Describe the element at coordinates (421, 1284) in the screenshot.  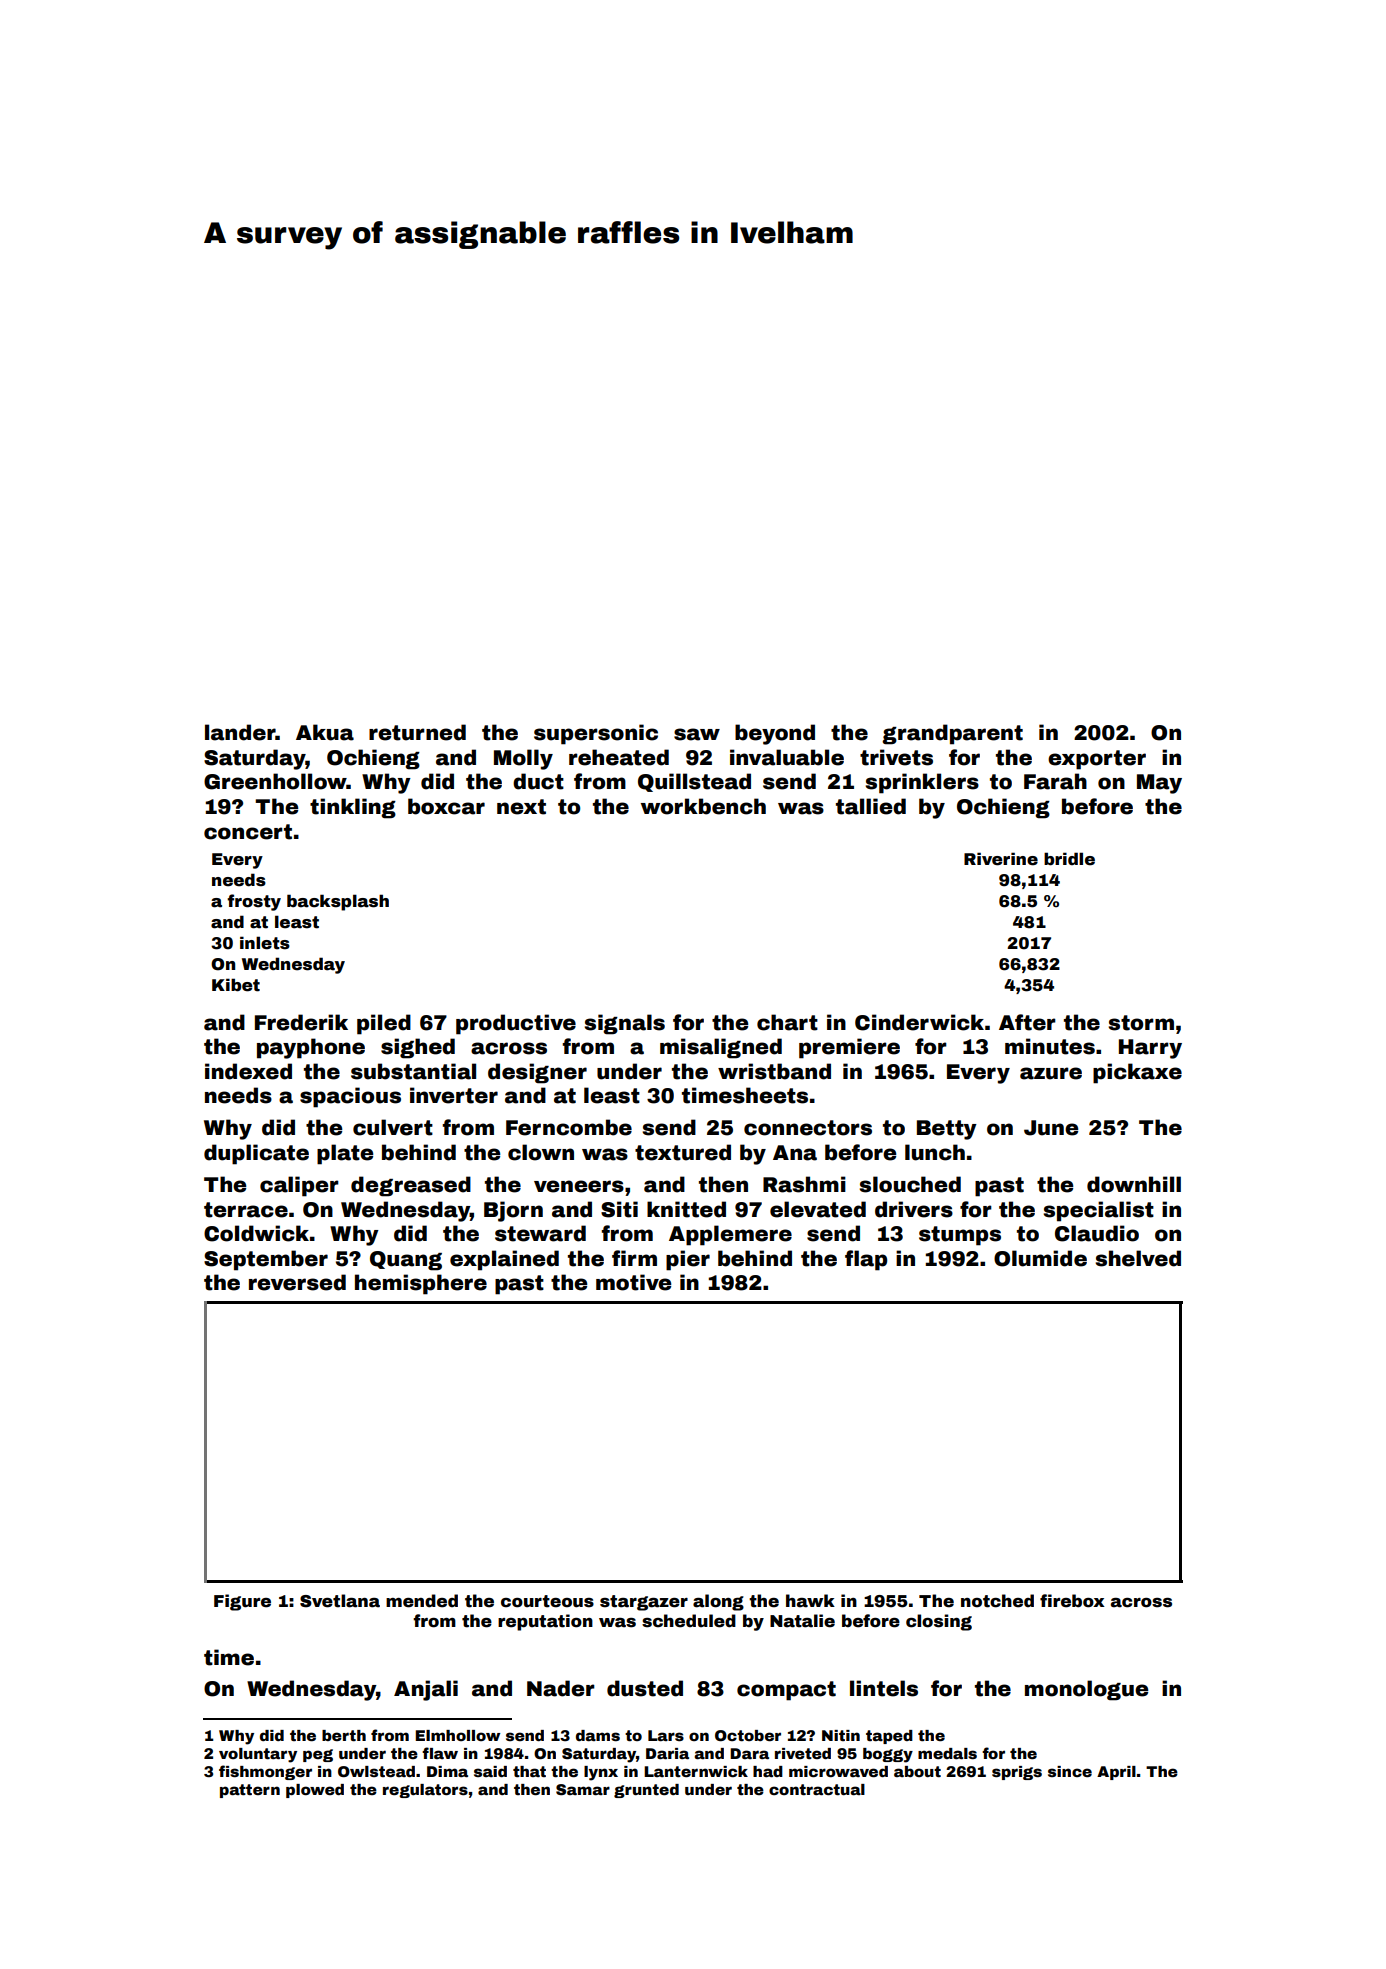
I see `hemisphere` at that location.
